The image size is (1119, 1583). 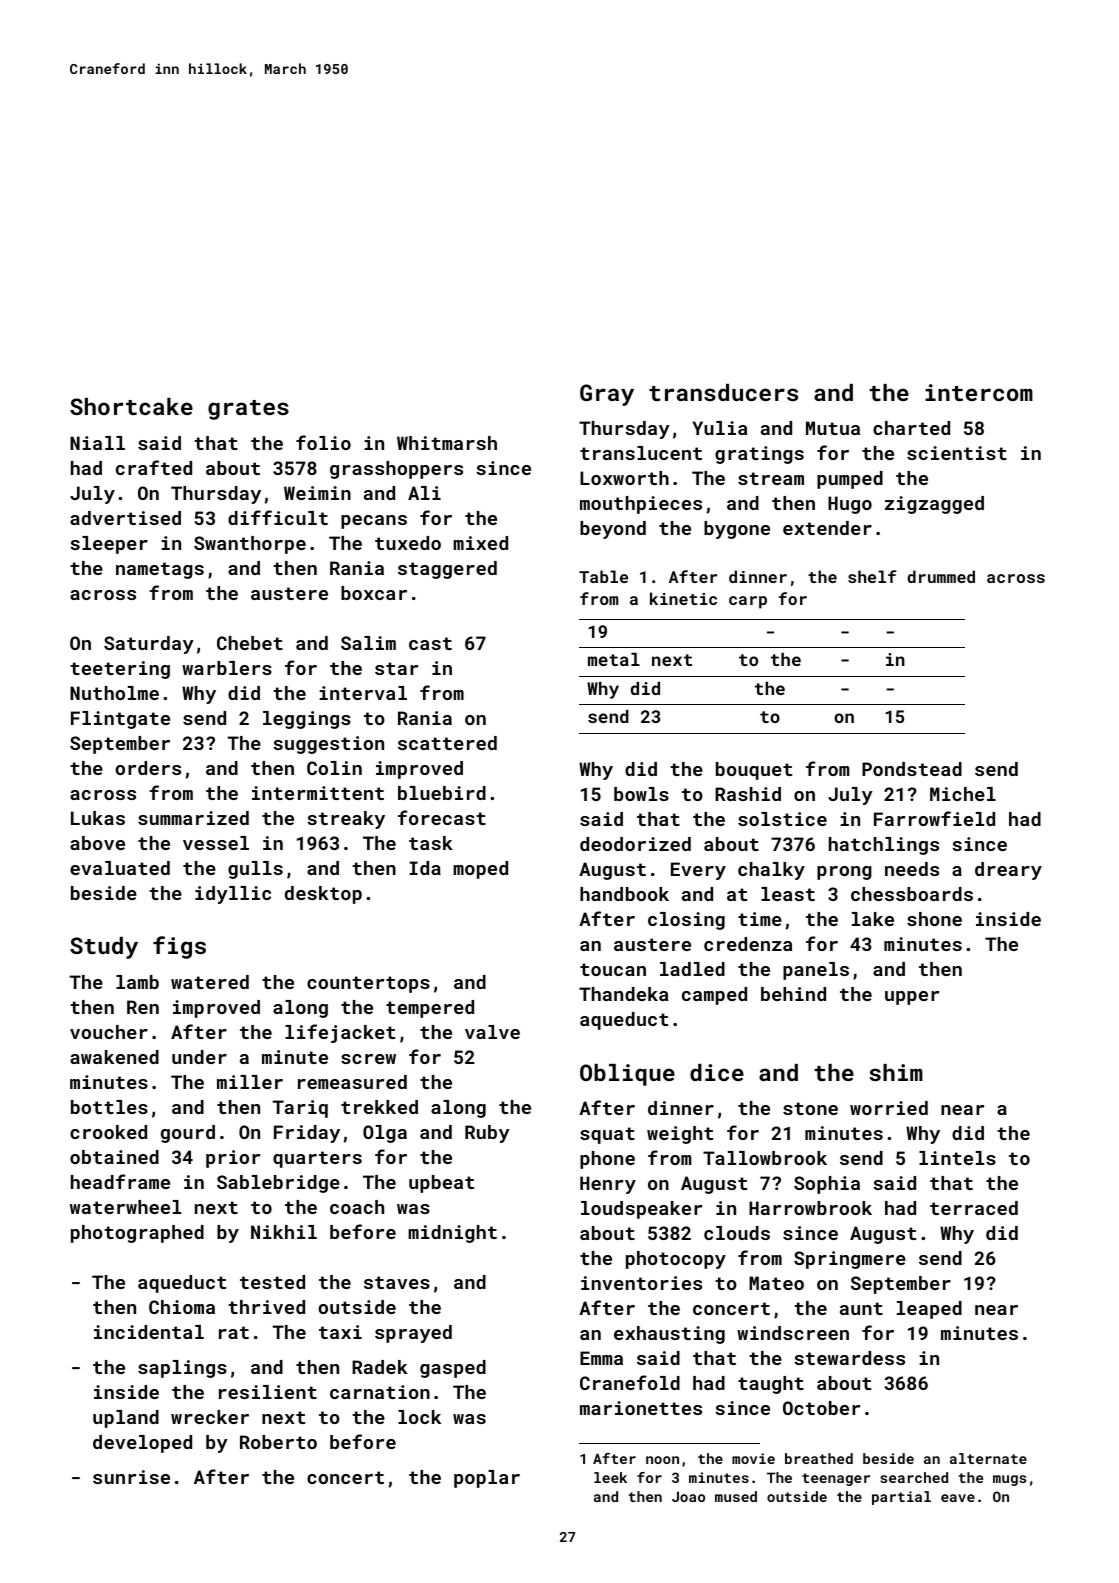 What do you see at coordinates (607, 395) in the document?
I see `Gray` at bounding box center [607, 395].
